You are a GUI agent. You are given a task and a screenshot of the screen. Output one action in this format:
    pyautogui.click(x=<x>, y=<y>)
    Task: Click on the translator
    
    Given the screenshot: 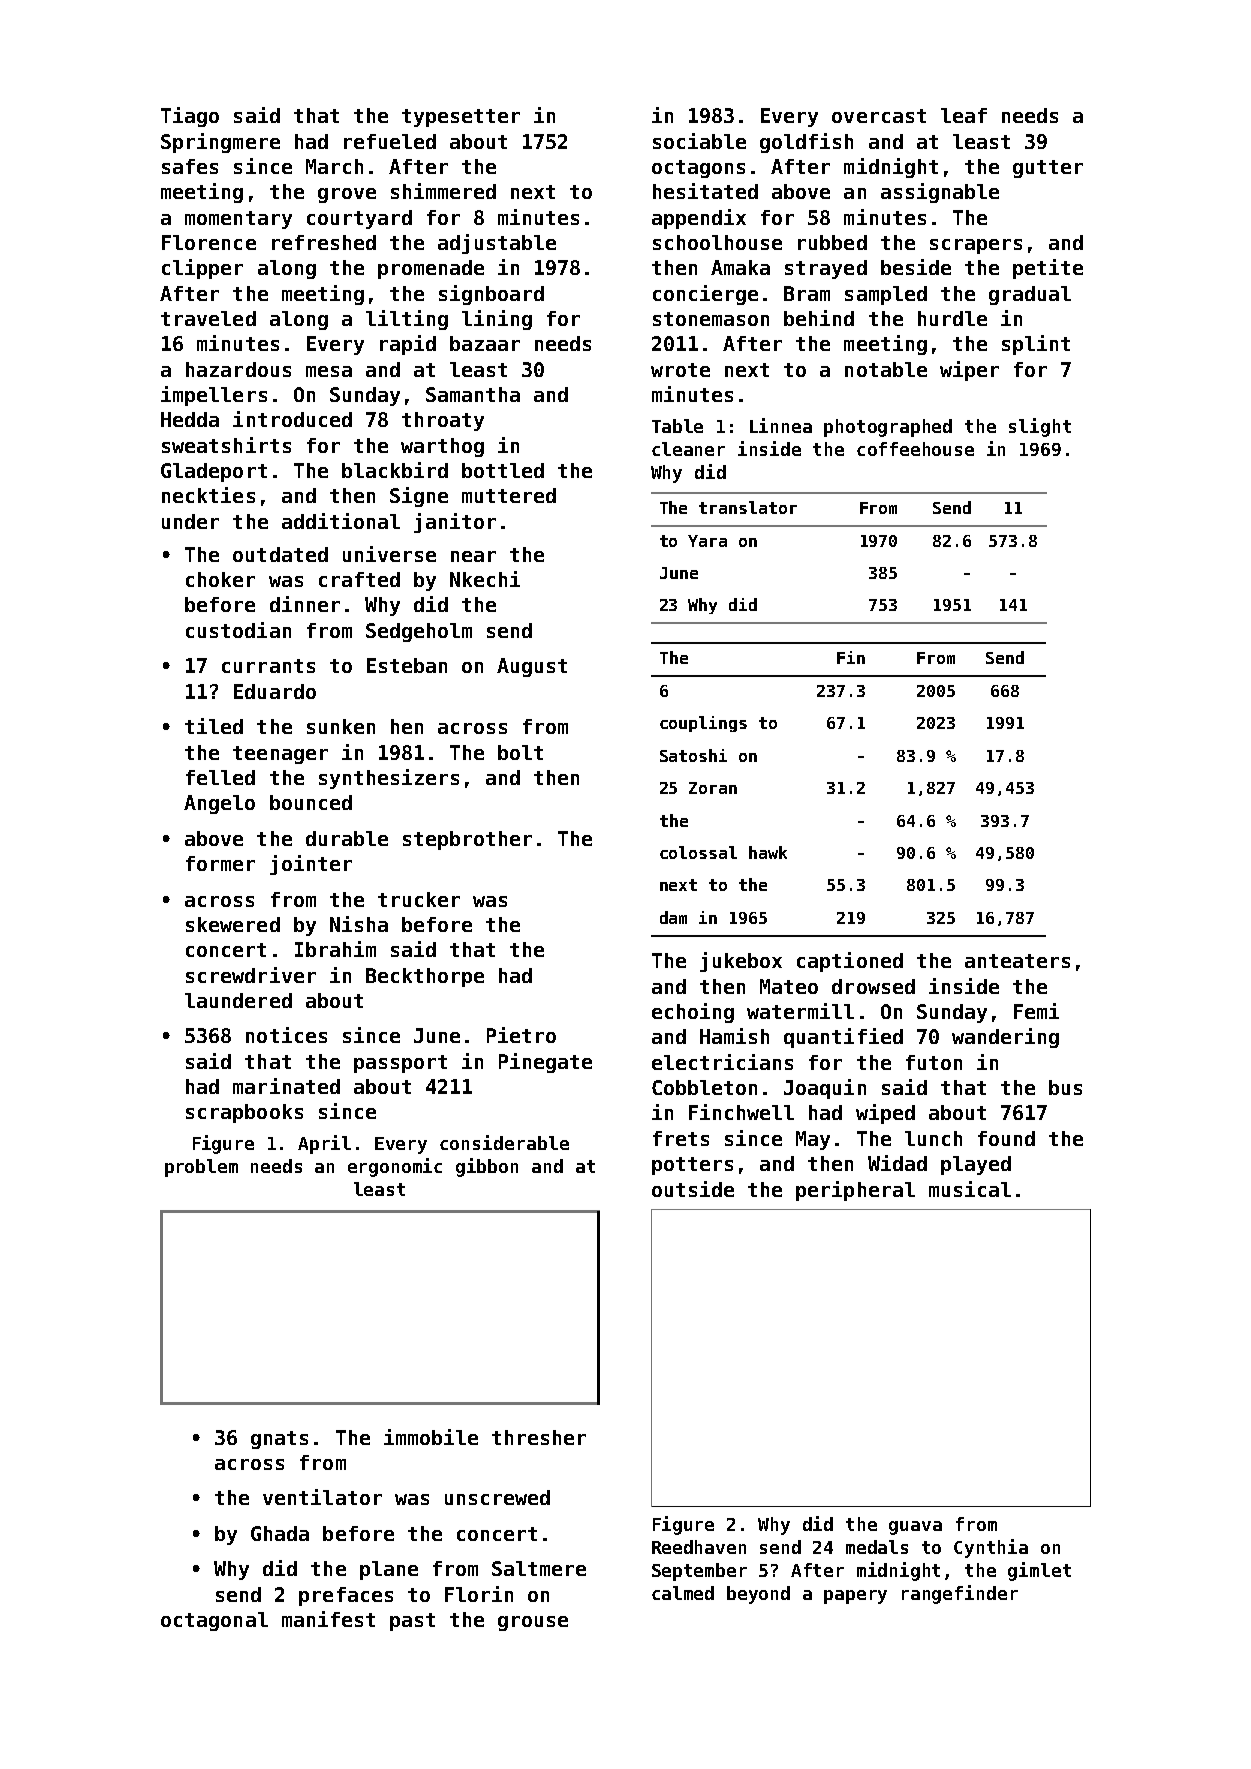 What is the action you would take?
    pyautogui.click(x=748, y=507)
